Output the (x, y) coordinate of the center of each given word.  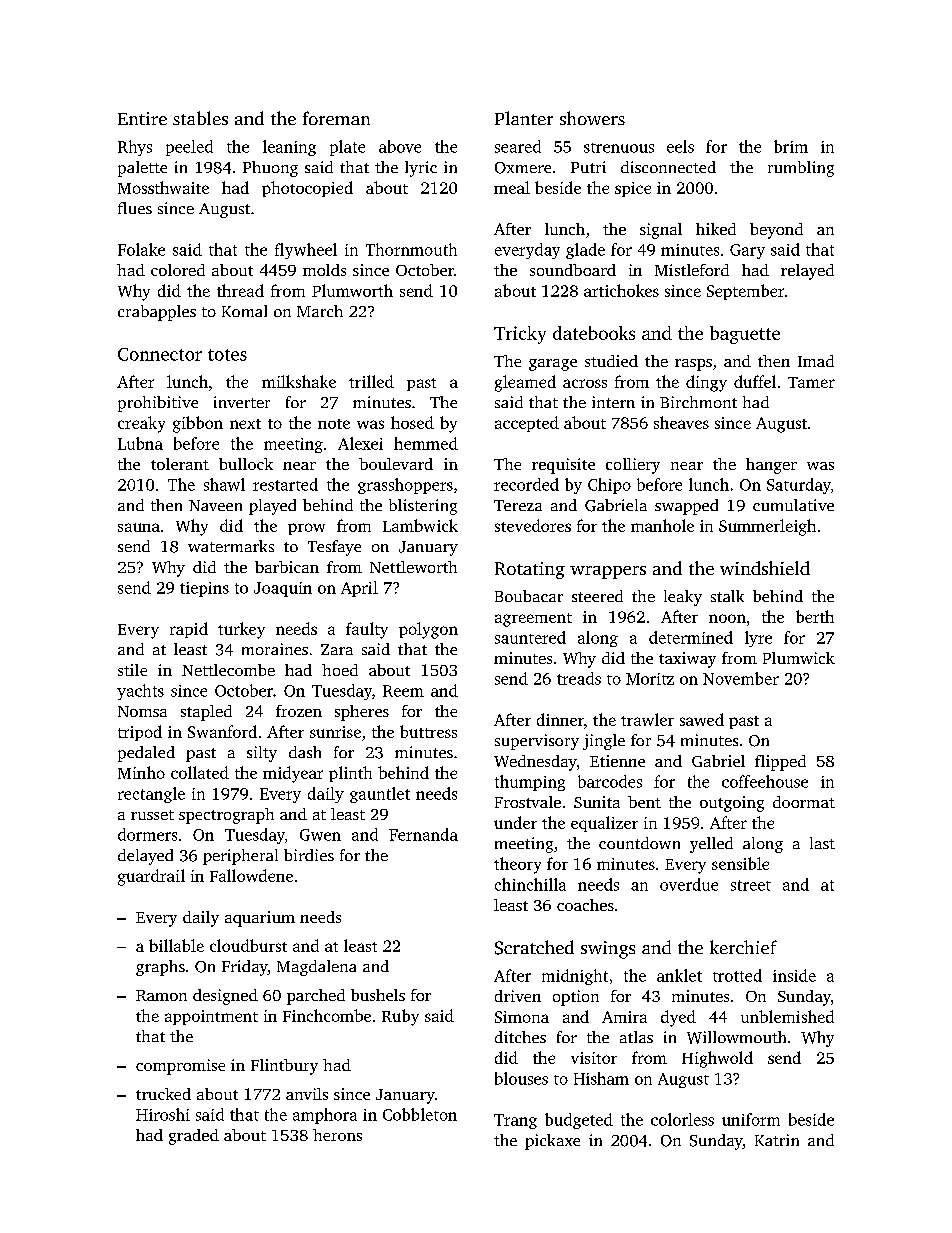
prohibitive (158, 404)
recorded (526, 484)
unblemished (787, 1016)
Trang (515, 1121)
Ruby (400, 1017)
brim (791, 146)
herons (337, 1135)
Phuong (270, 169)
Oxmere (523, 168)
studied (611, 361)
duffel (755, 381)
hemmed (426, 443)
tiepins (204, 589)
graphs (160, 968)
